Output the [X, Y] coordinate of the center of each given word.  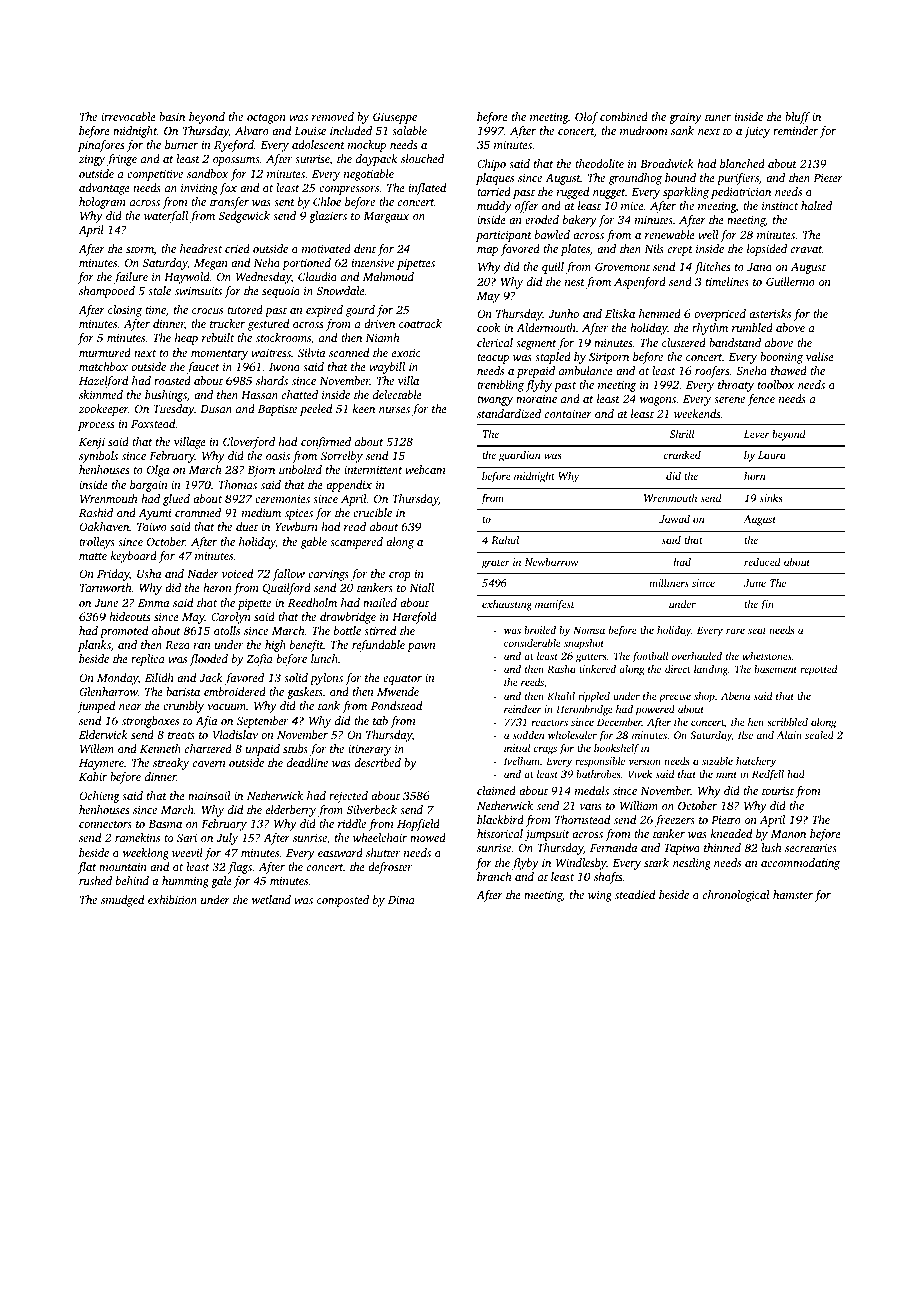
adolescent [318, 144]
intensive [373, 262]
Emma [153, 603]
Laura [772, 455]
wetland [271, 899]
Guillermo [790, 281]
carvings [328, 575]
